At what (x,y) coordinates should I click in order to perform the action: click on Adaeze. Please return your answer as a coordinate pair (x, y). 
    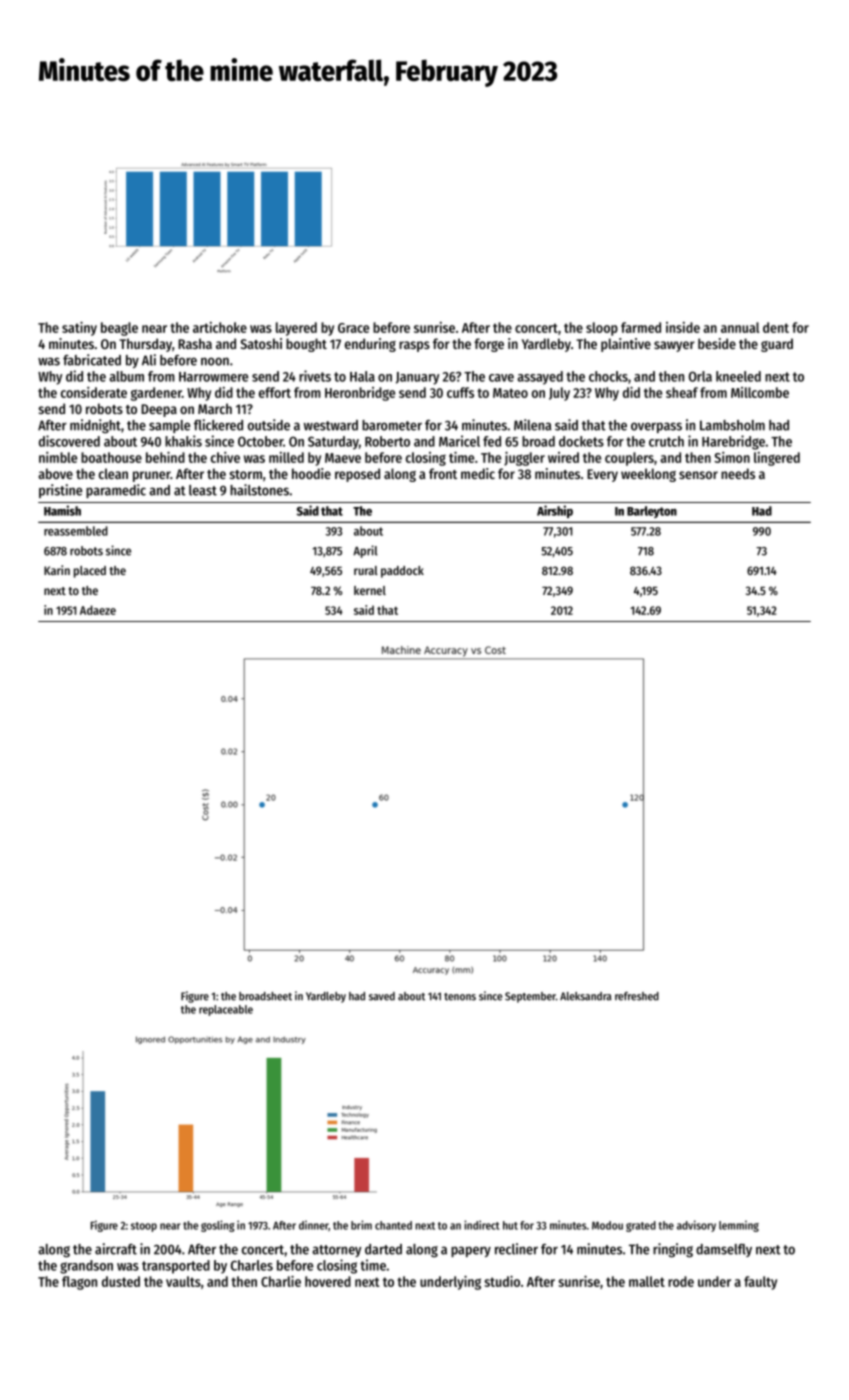
    Looking at the image, I should click on (98, 610).
